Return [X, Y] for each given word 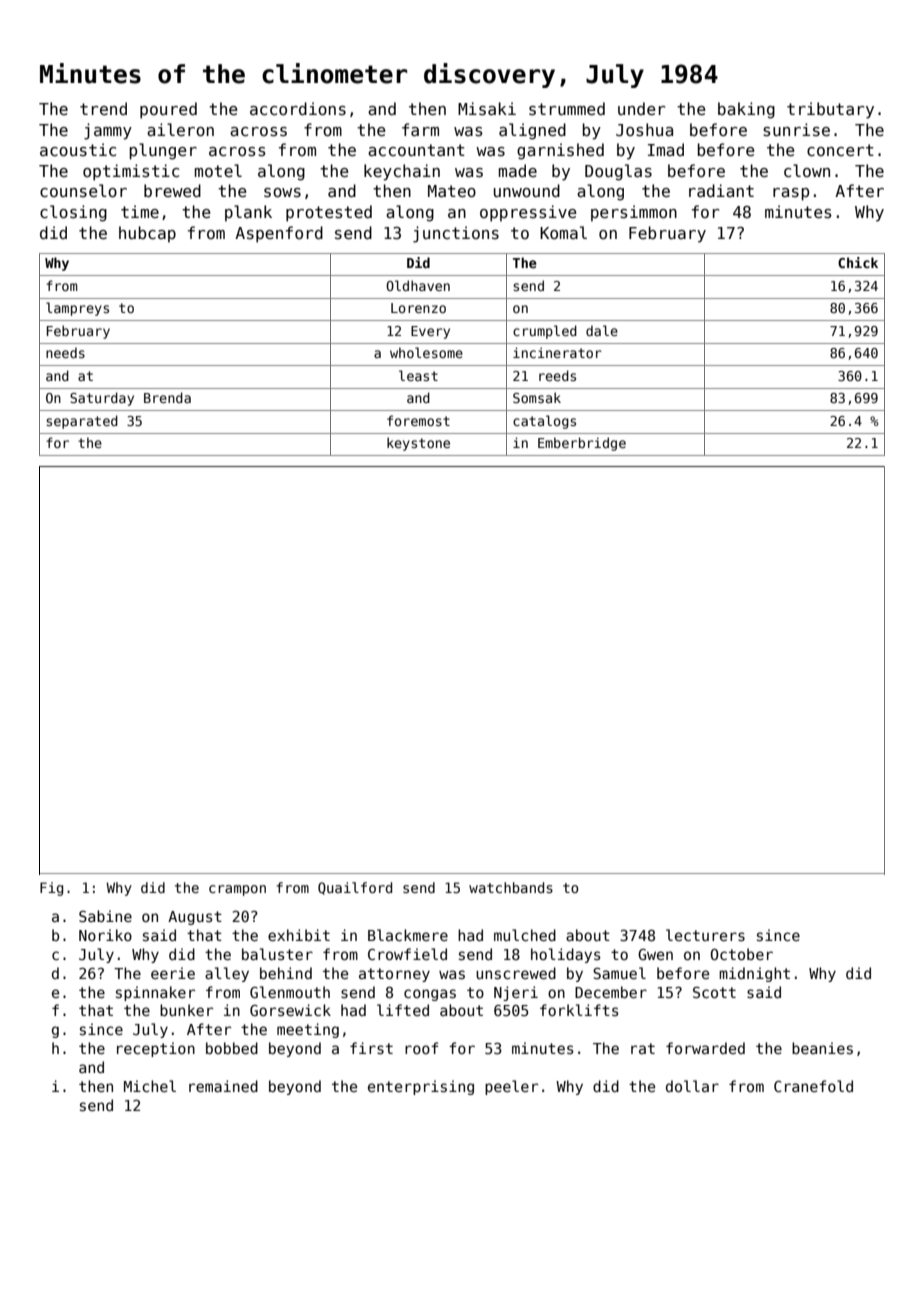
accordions [298, 108]
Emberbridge [582, 444]
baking [746, 110]
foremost [418, 420]
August [195, 918]
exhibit [299, 935]
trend [103, 108]
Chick [858, 262]
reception [156, 1049]
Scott [714, 992]
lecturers [705, 935]
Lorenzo [418, 308]
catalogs [544, 422]
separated [82, 422]
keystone [418, 444]
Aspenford [279, 234]
